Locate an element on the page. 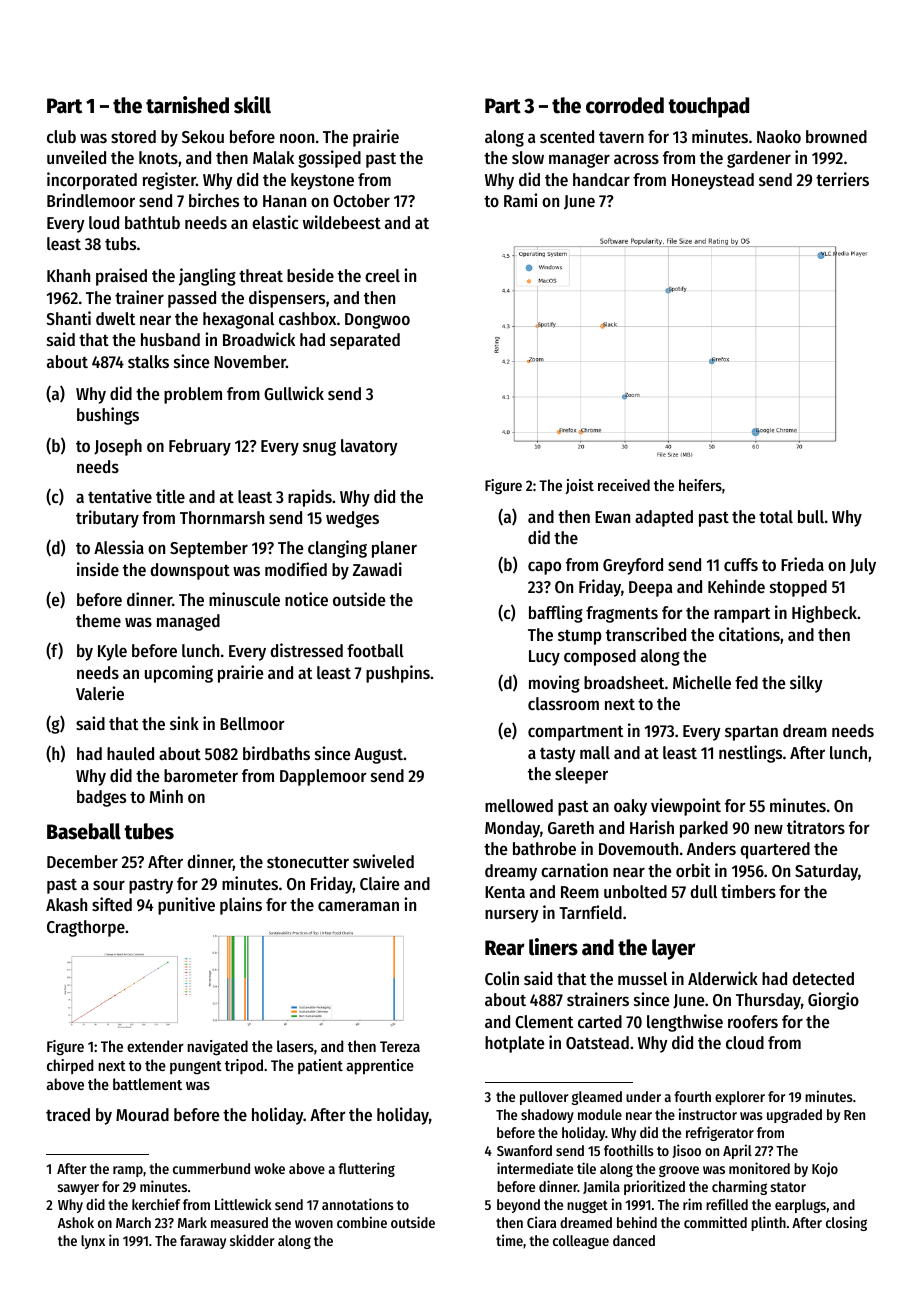  tarnished is located at coordinates (187, 105).
